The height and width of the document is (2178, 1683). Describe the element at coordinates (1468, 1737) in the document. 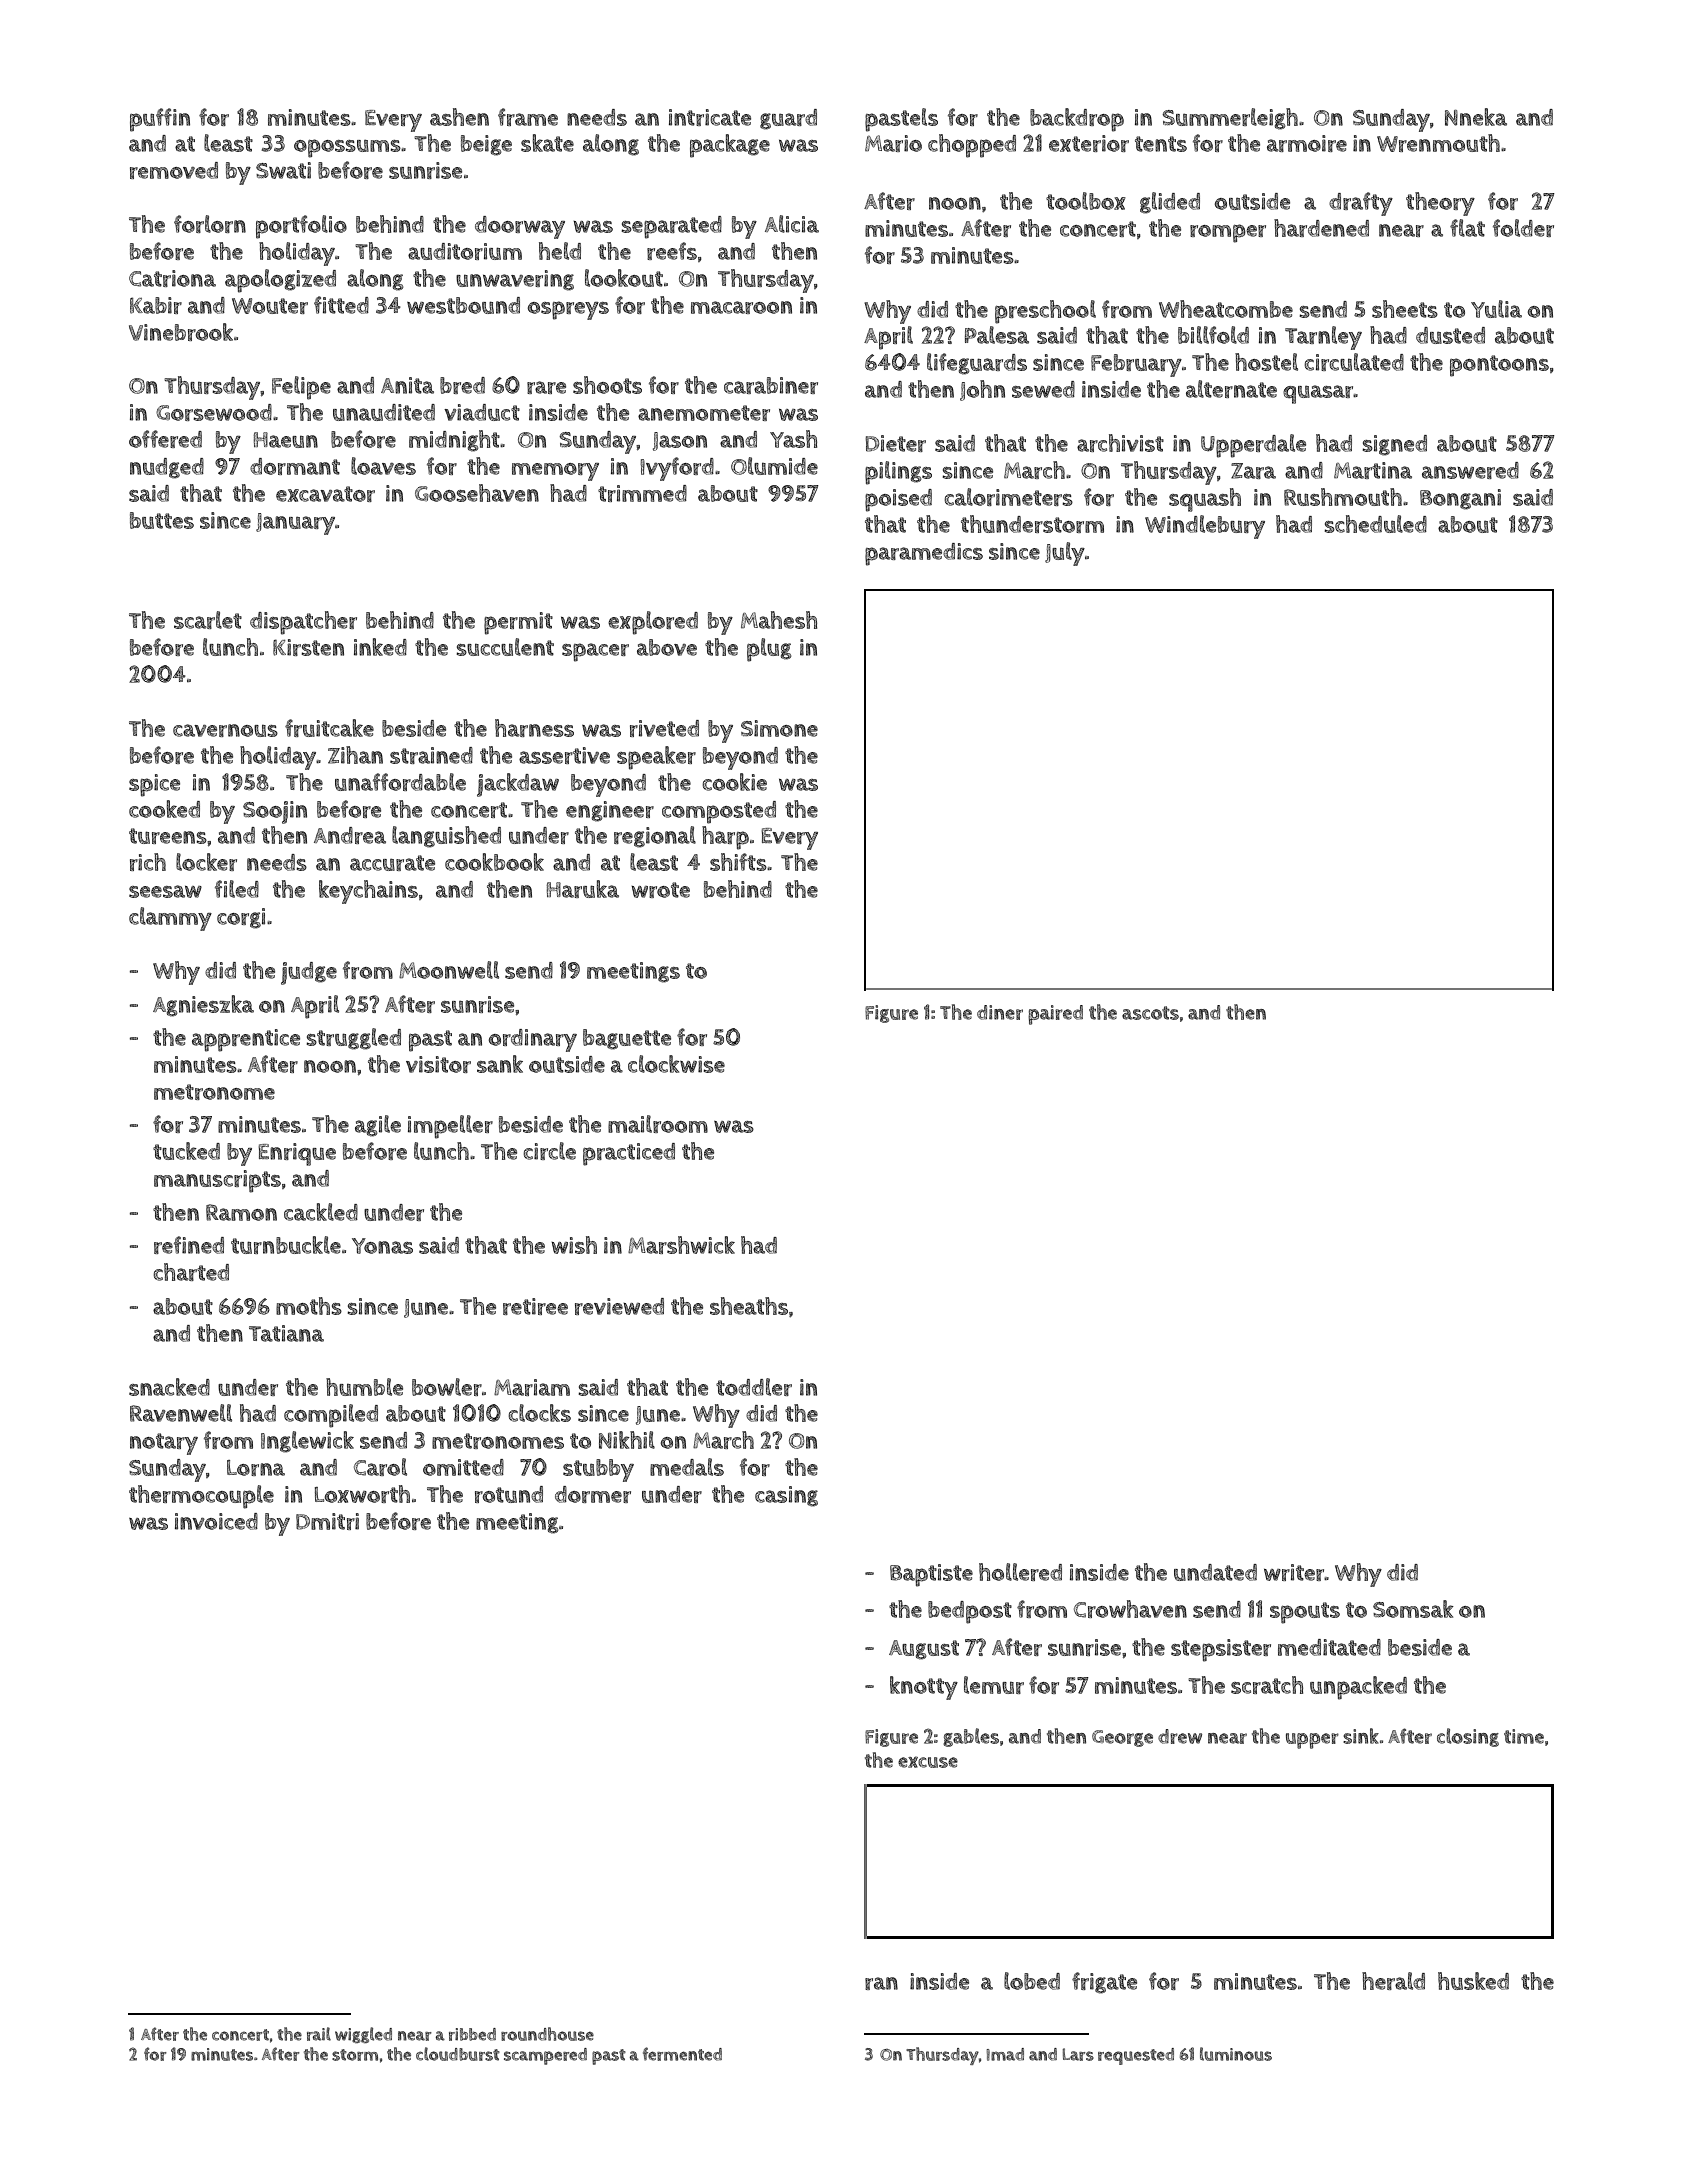

I see `closing` at that location.
